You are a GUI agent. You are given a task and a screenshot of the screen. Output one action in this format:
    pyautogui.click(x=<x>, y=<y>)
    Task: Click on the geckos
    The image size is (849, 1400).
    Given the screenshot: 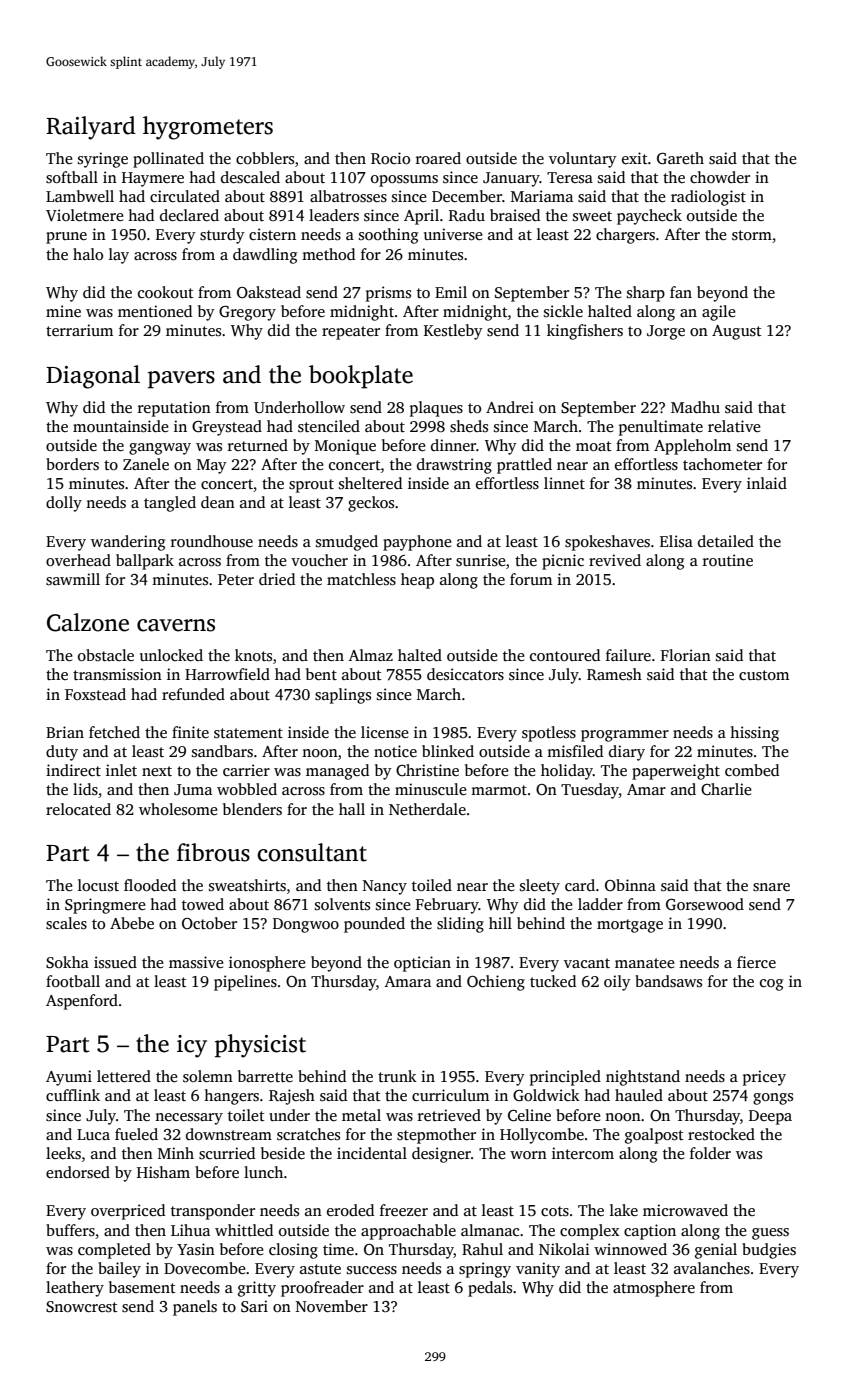 What is the action you would take?
    pyautogui.click(x=371, y=504)
